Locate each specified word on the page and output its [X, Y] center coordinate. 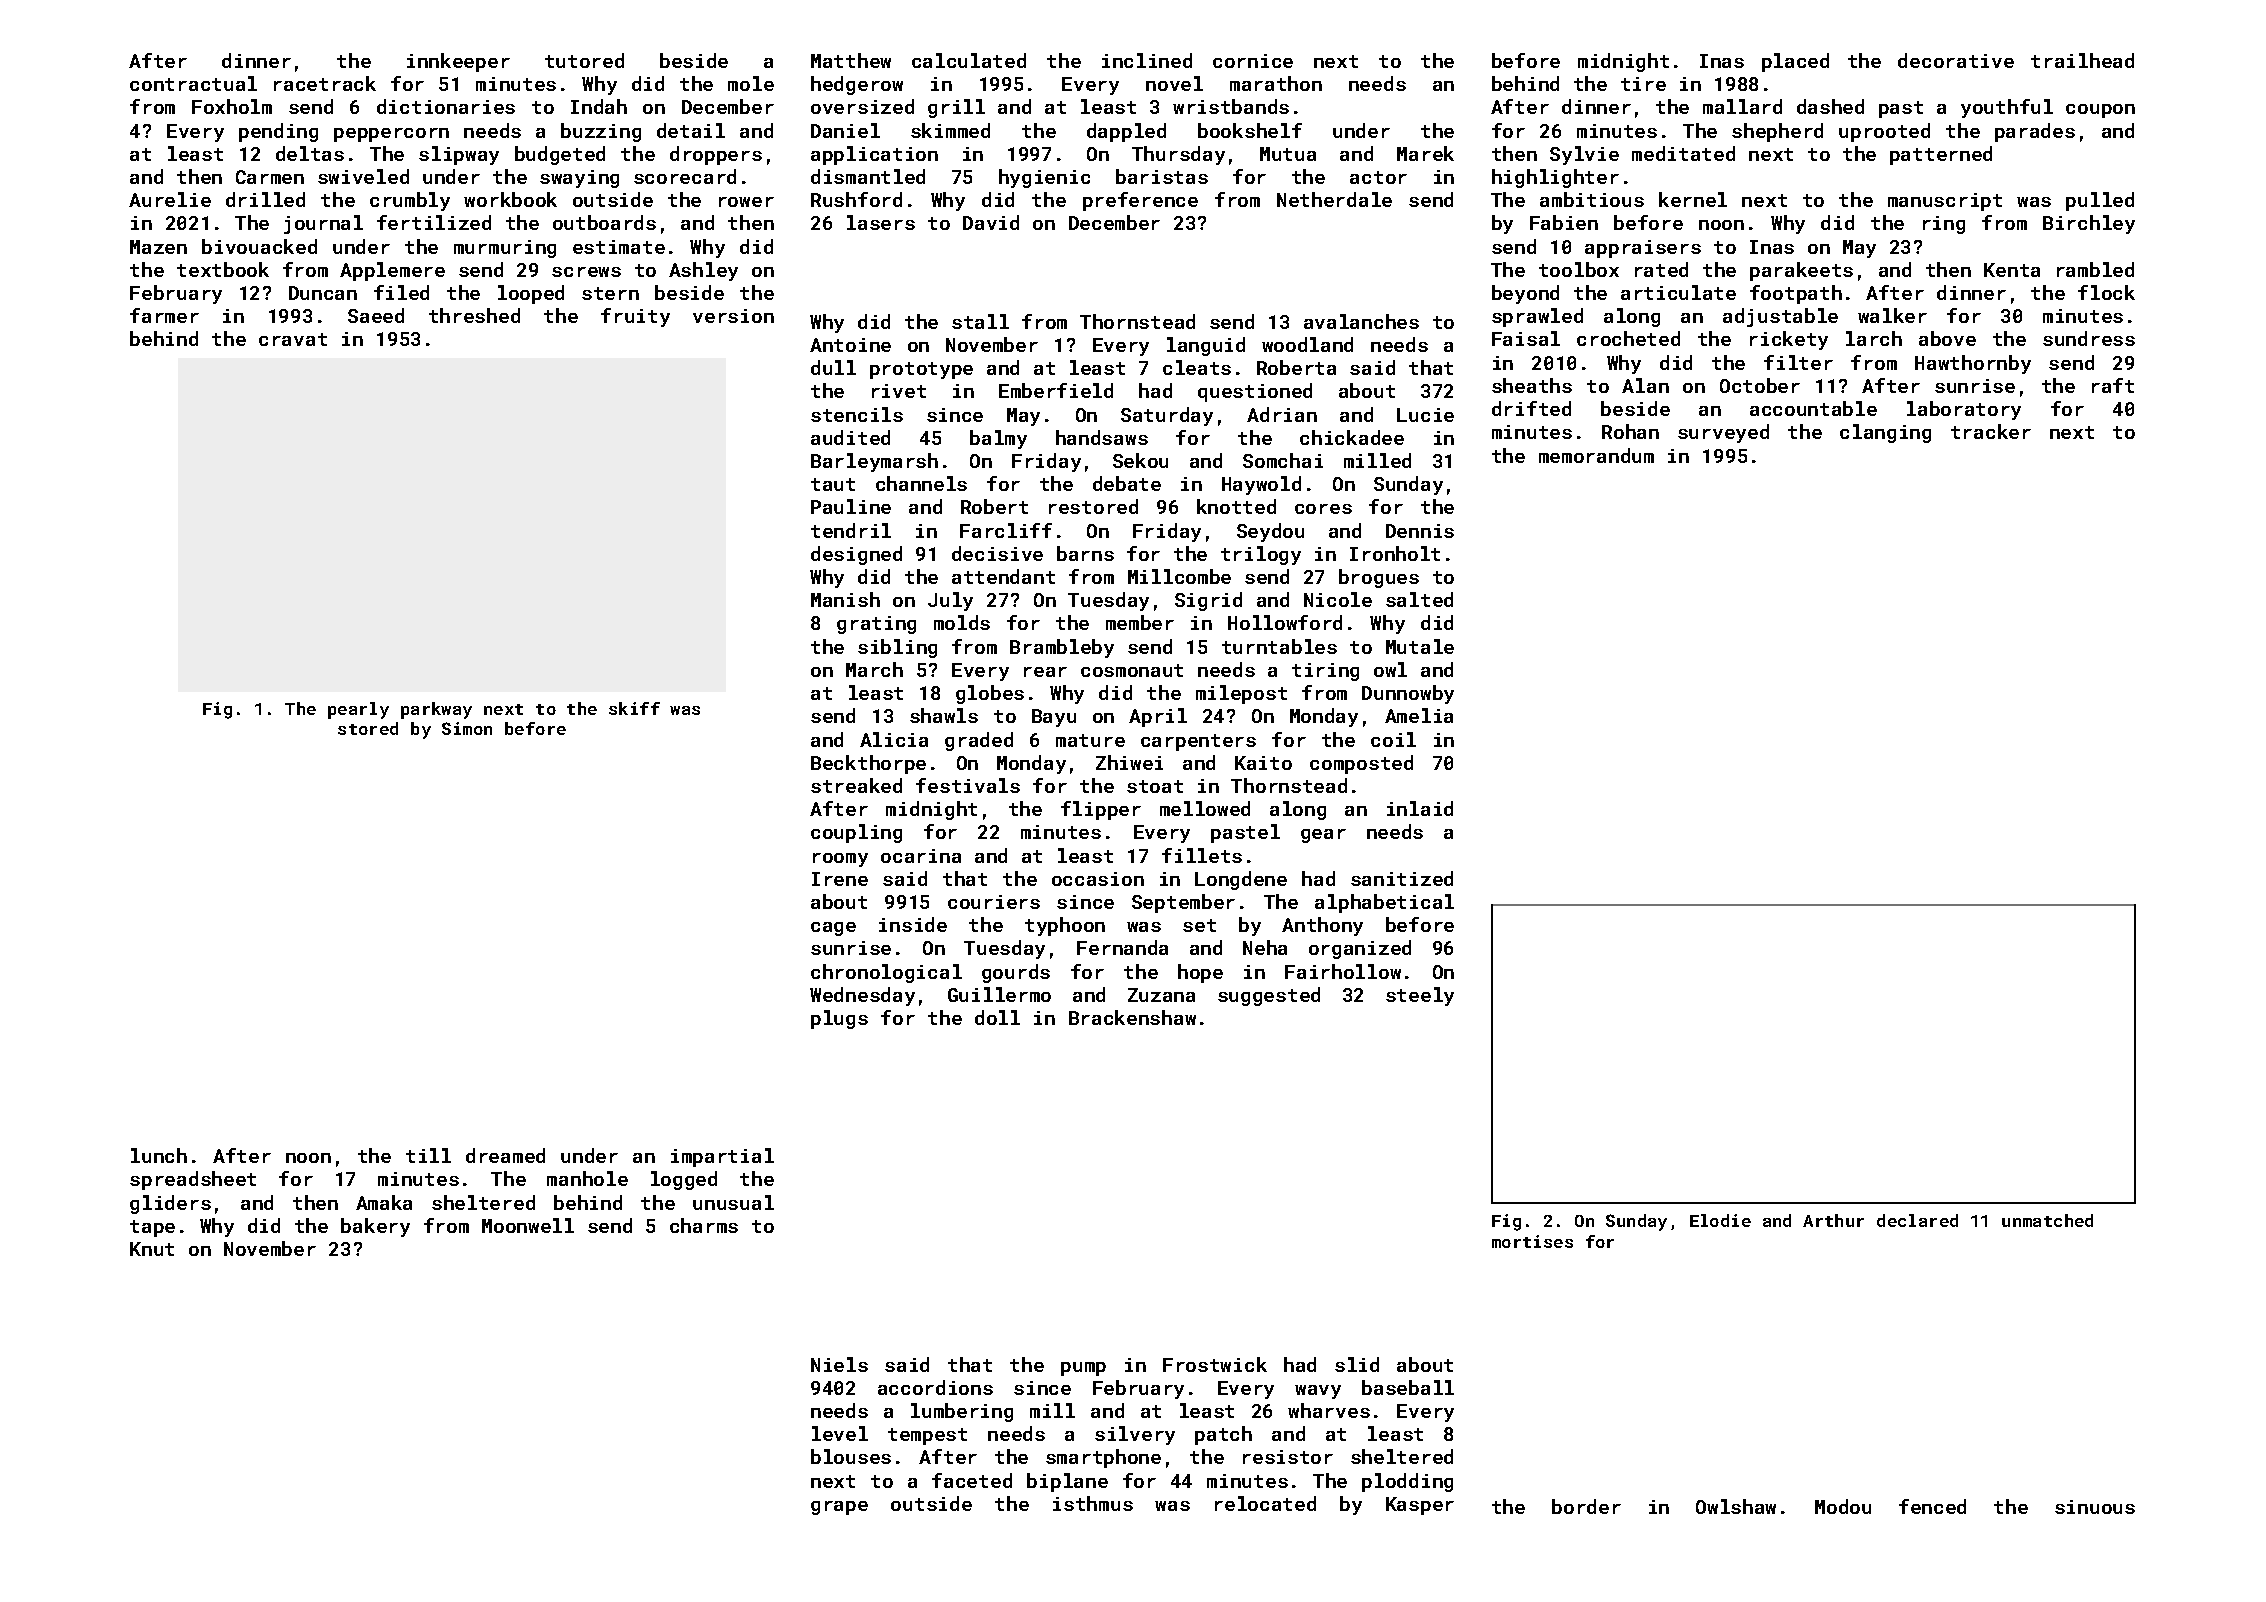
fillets [1202, 855]
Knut [152, 1249]
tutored [584, 60]
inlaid [1420, 808]
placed [1795, 62]
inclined [1147, 60]
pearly [358, 710]
